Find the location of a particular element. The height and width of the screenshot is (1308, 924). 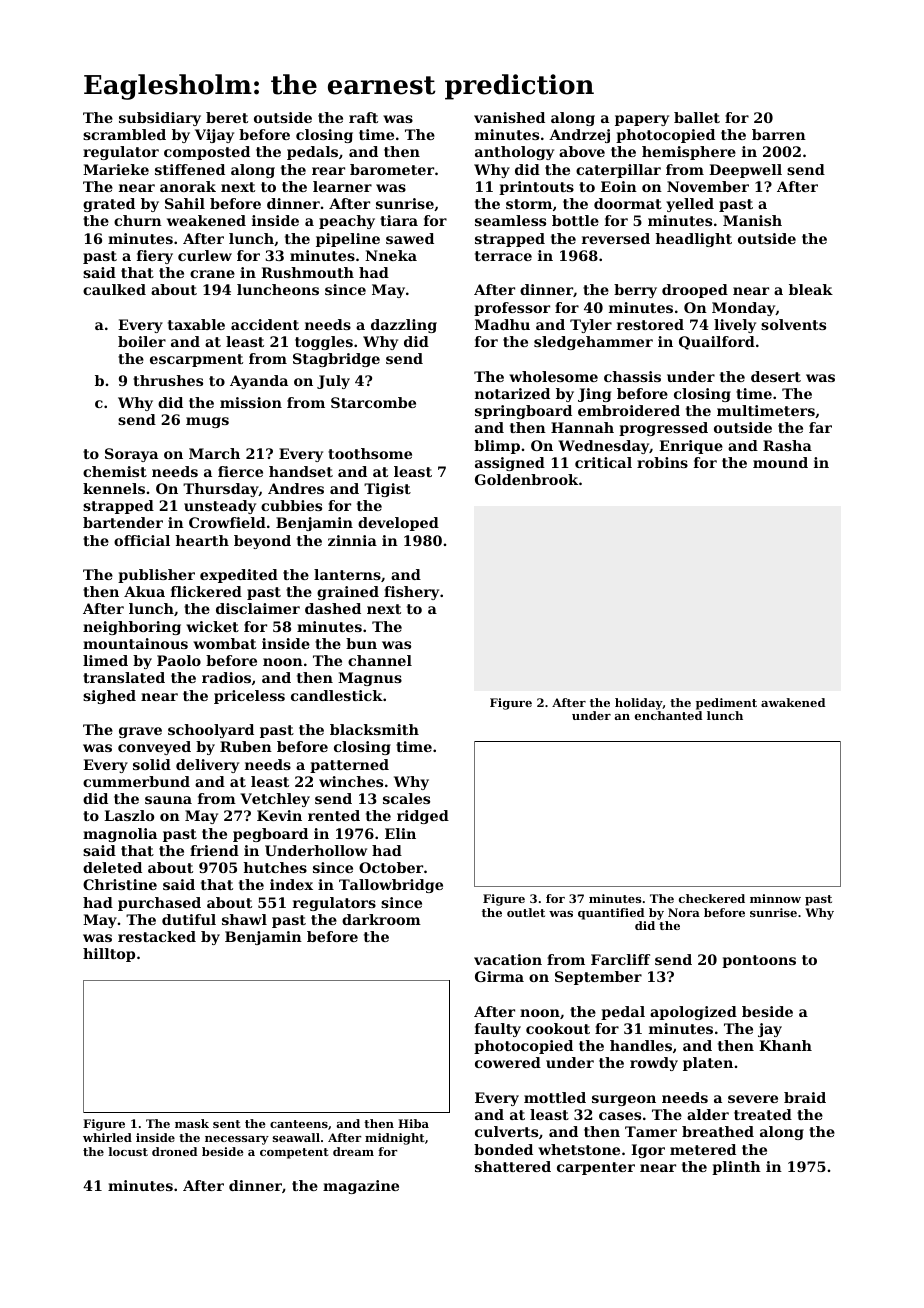

assigned is located at coordinates (510, 464).
